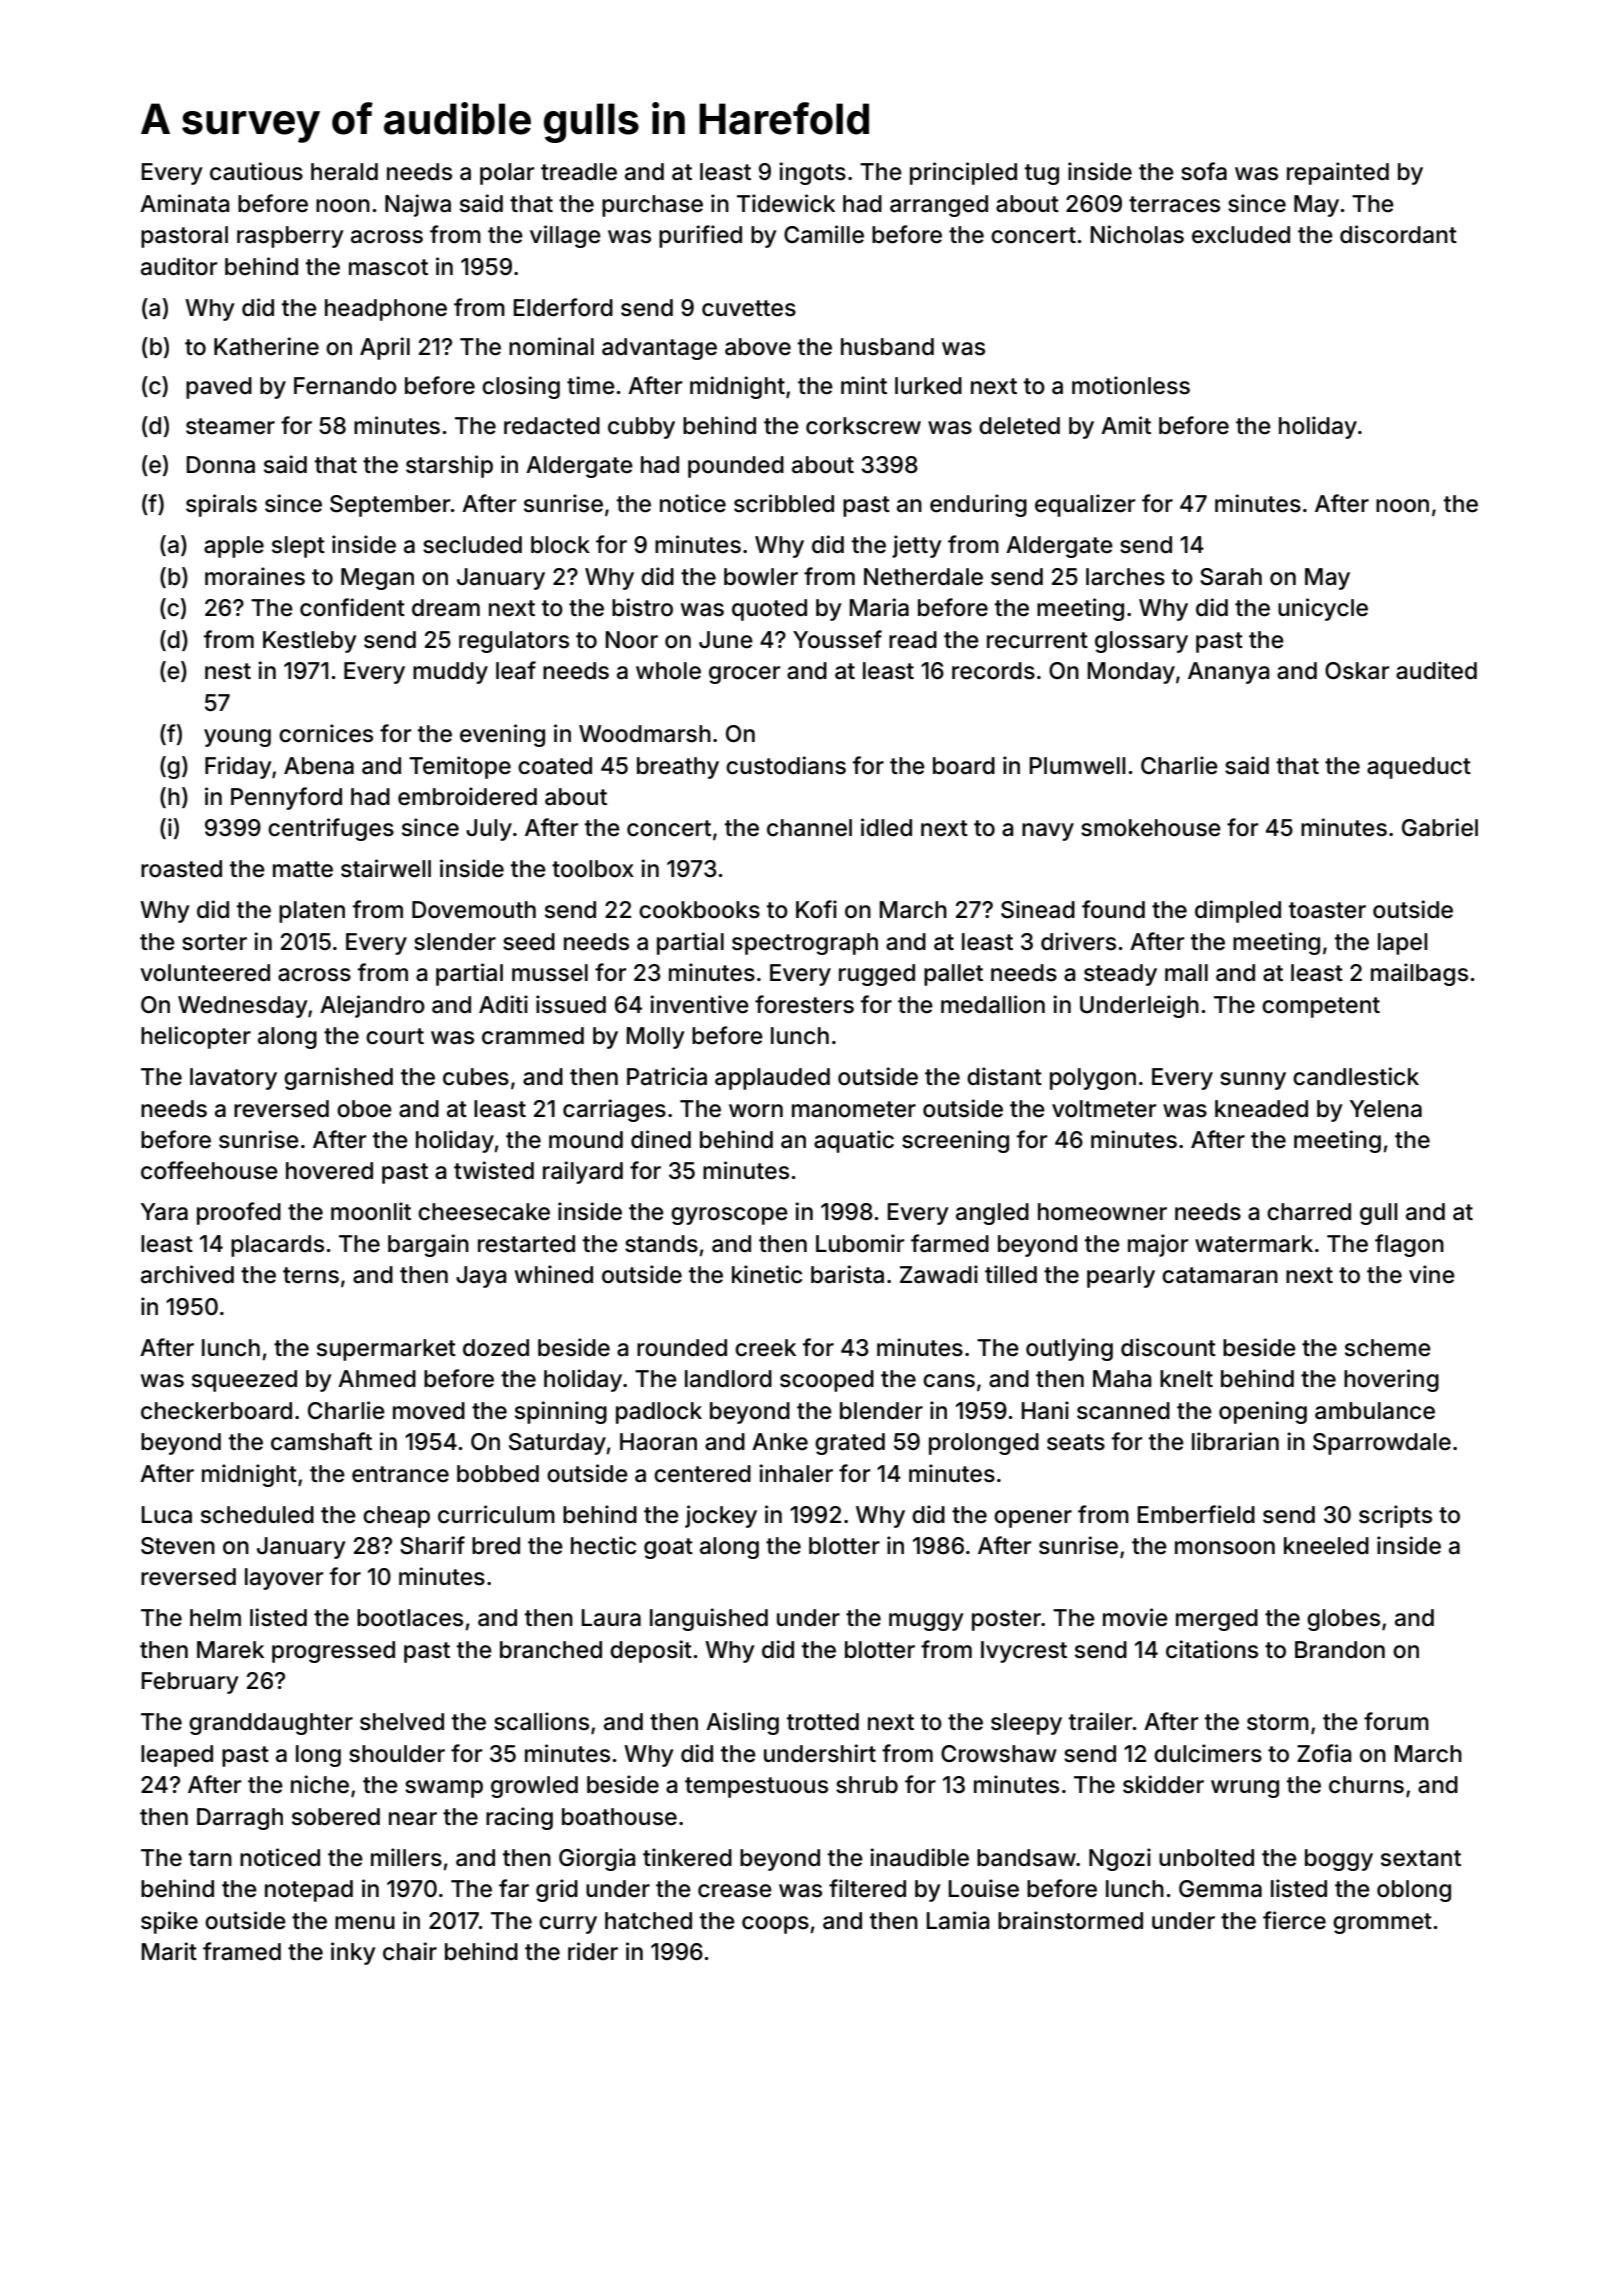 Image resolution: width=1620 pixels, height=2292 pixels. Describe the element at coordinates (169, 1951) in the screenshot. I see `Marit` at that location.
